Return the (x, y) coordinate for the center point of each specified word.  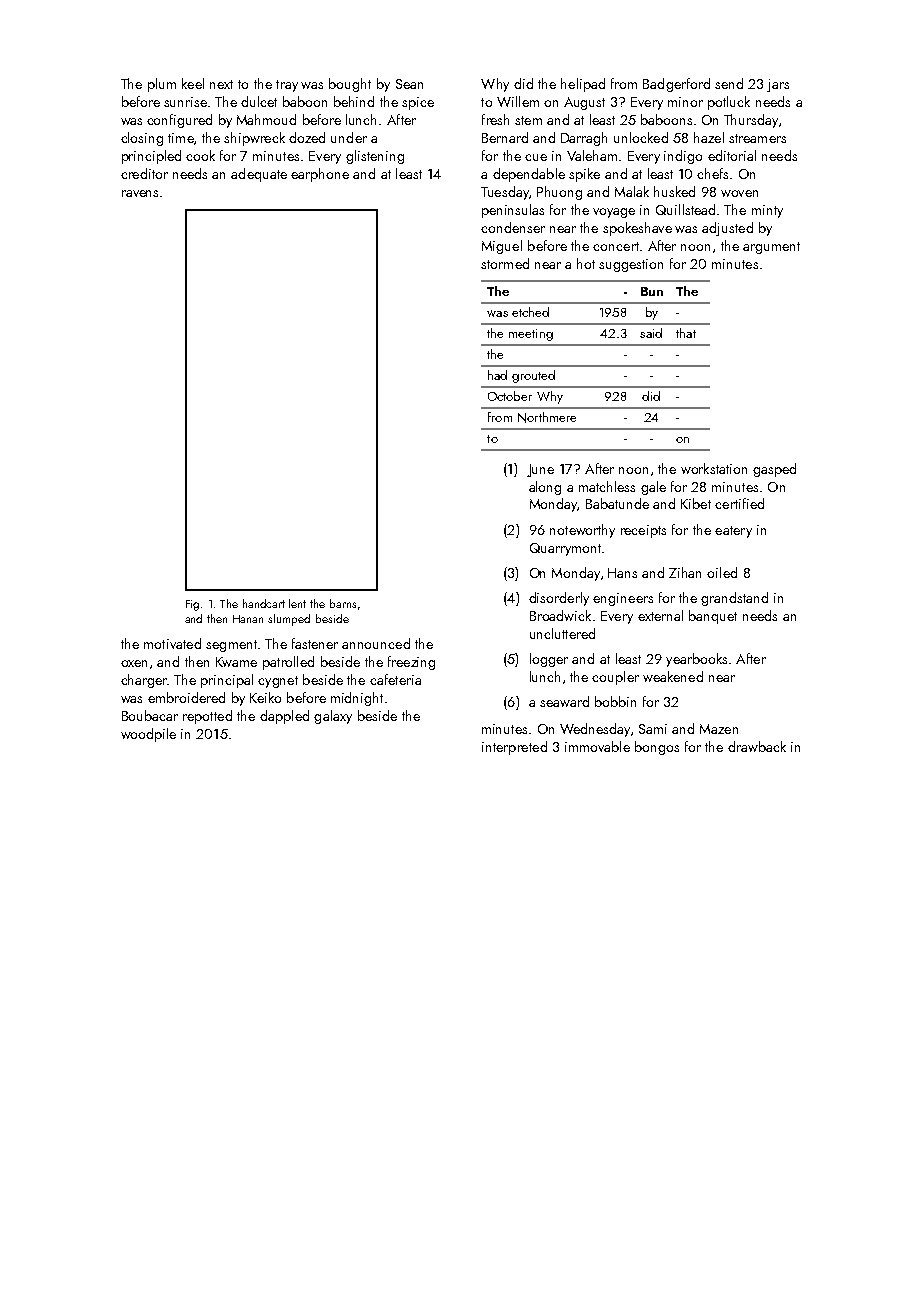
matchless (607, 486)
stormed (505, 263)
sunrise (185, 102)
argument (771, 248)
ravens (140, 193)
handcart (264, 603)
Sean (409, 84)
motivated (172, 643)
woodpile (148, 735)
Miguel (502, 247)
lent (297, 603)
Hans (622, 573)
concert (616, 246)
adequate (259, 175)
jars (778, 85)
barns (343, 603)
